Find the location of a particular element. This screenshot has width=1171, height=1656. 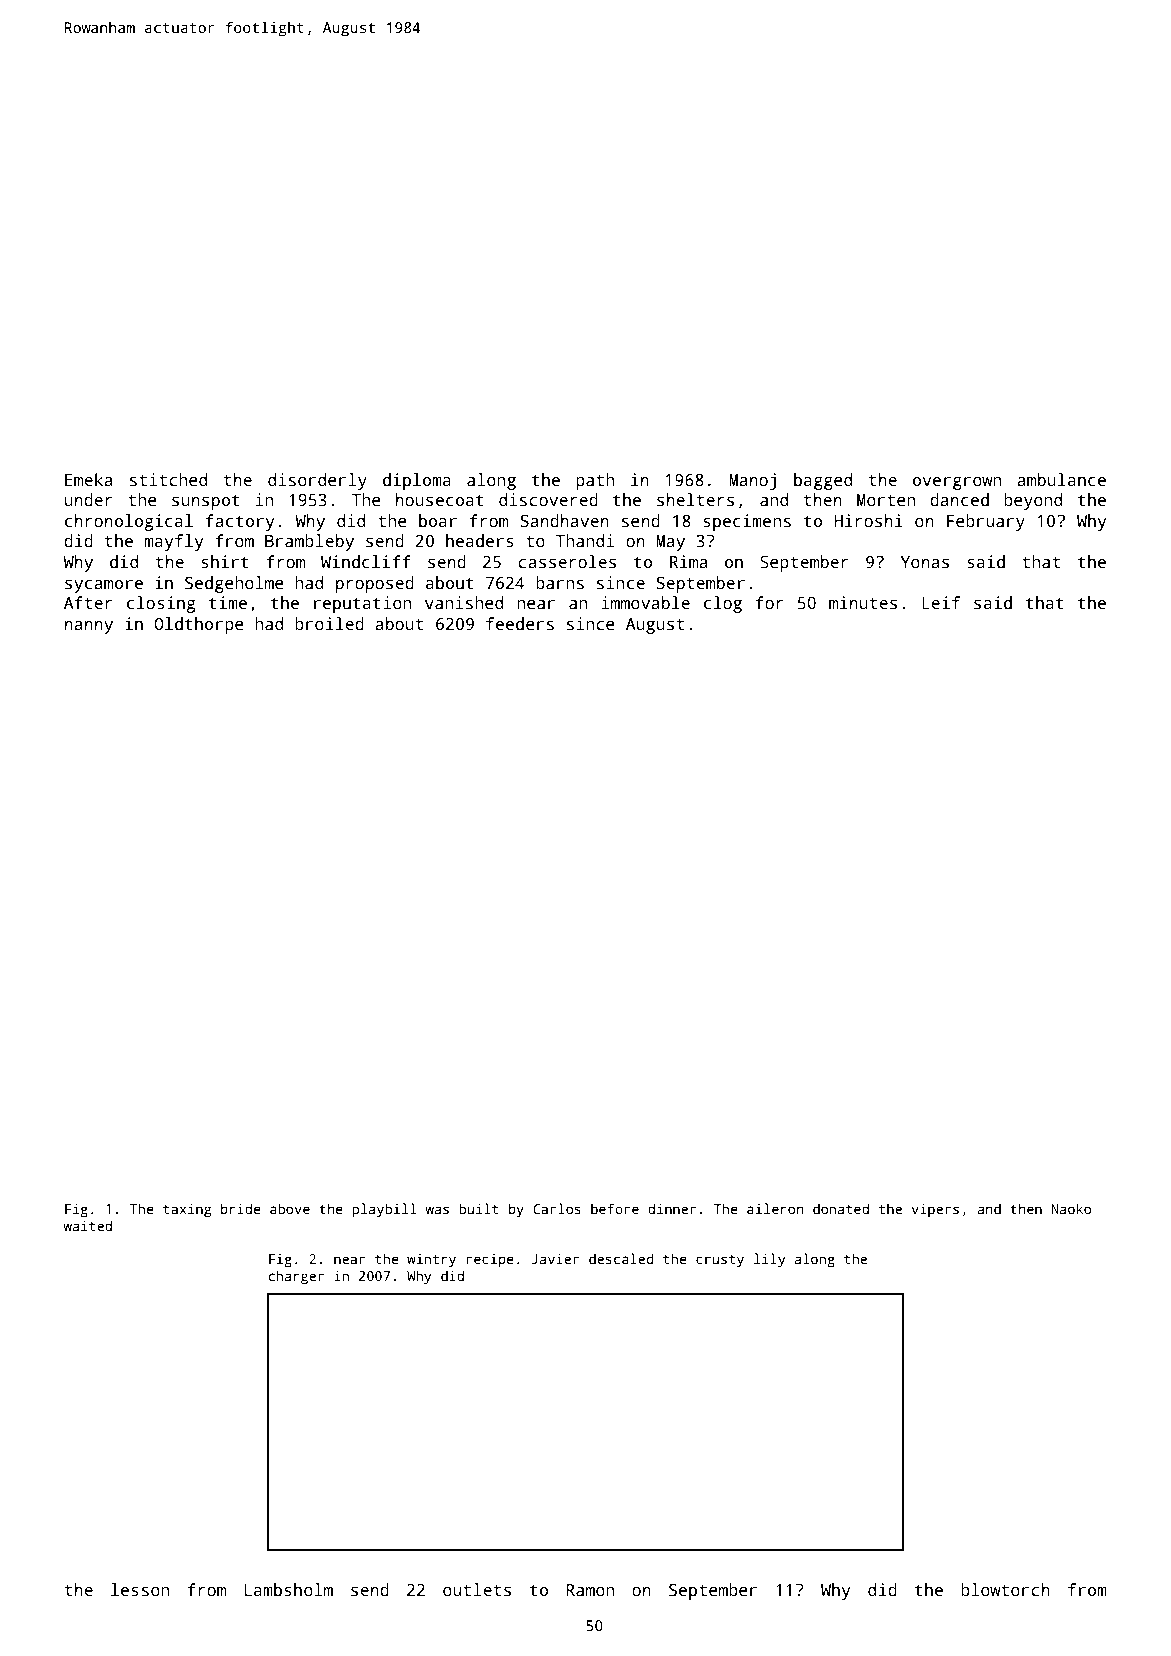

aileron is located at coordinates (775, 1208).
